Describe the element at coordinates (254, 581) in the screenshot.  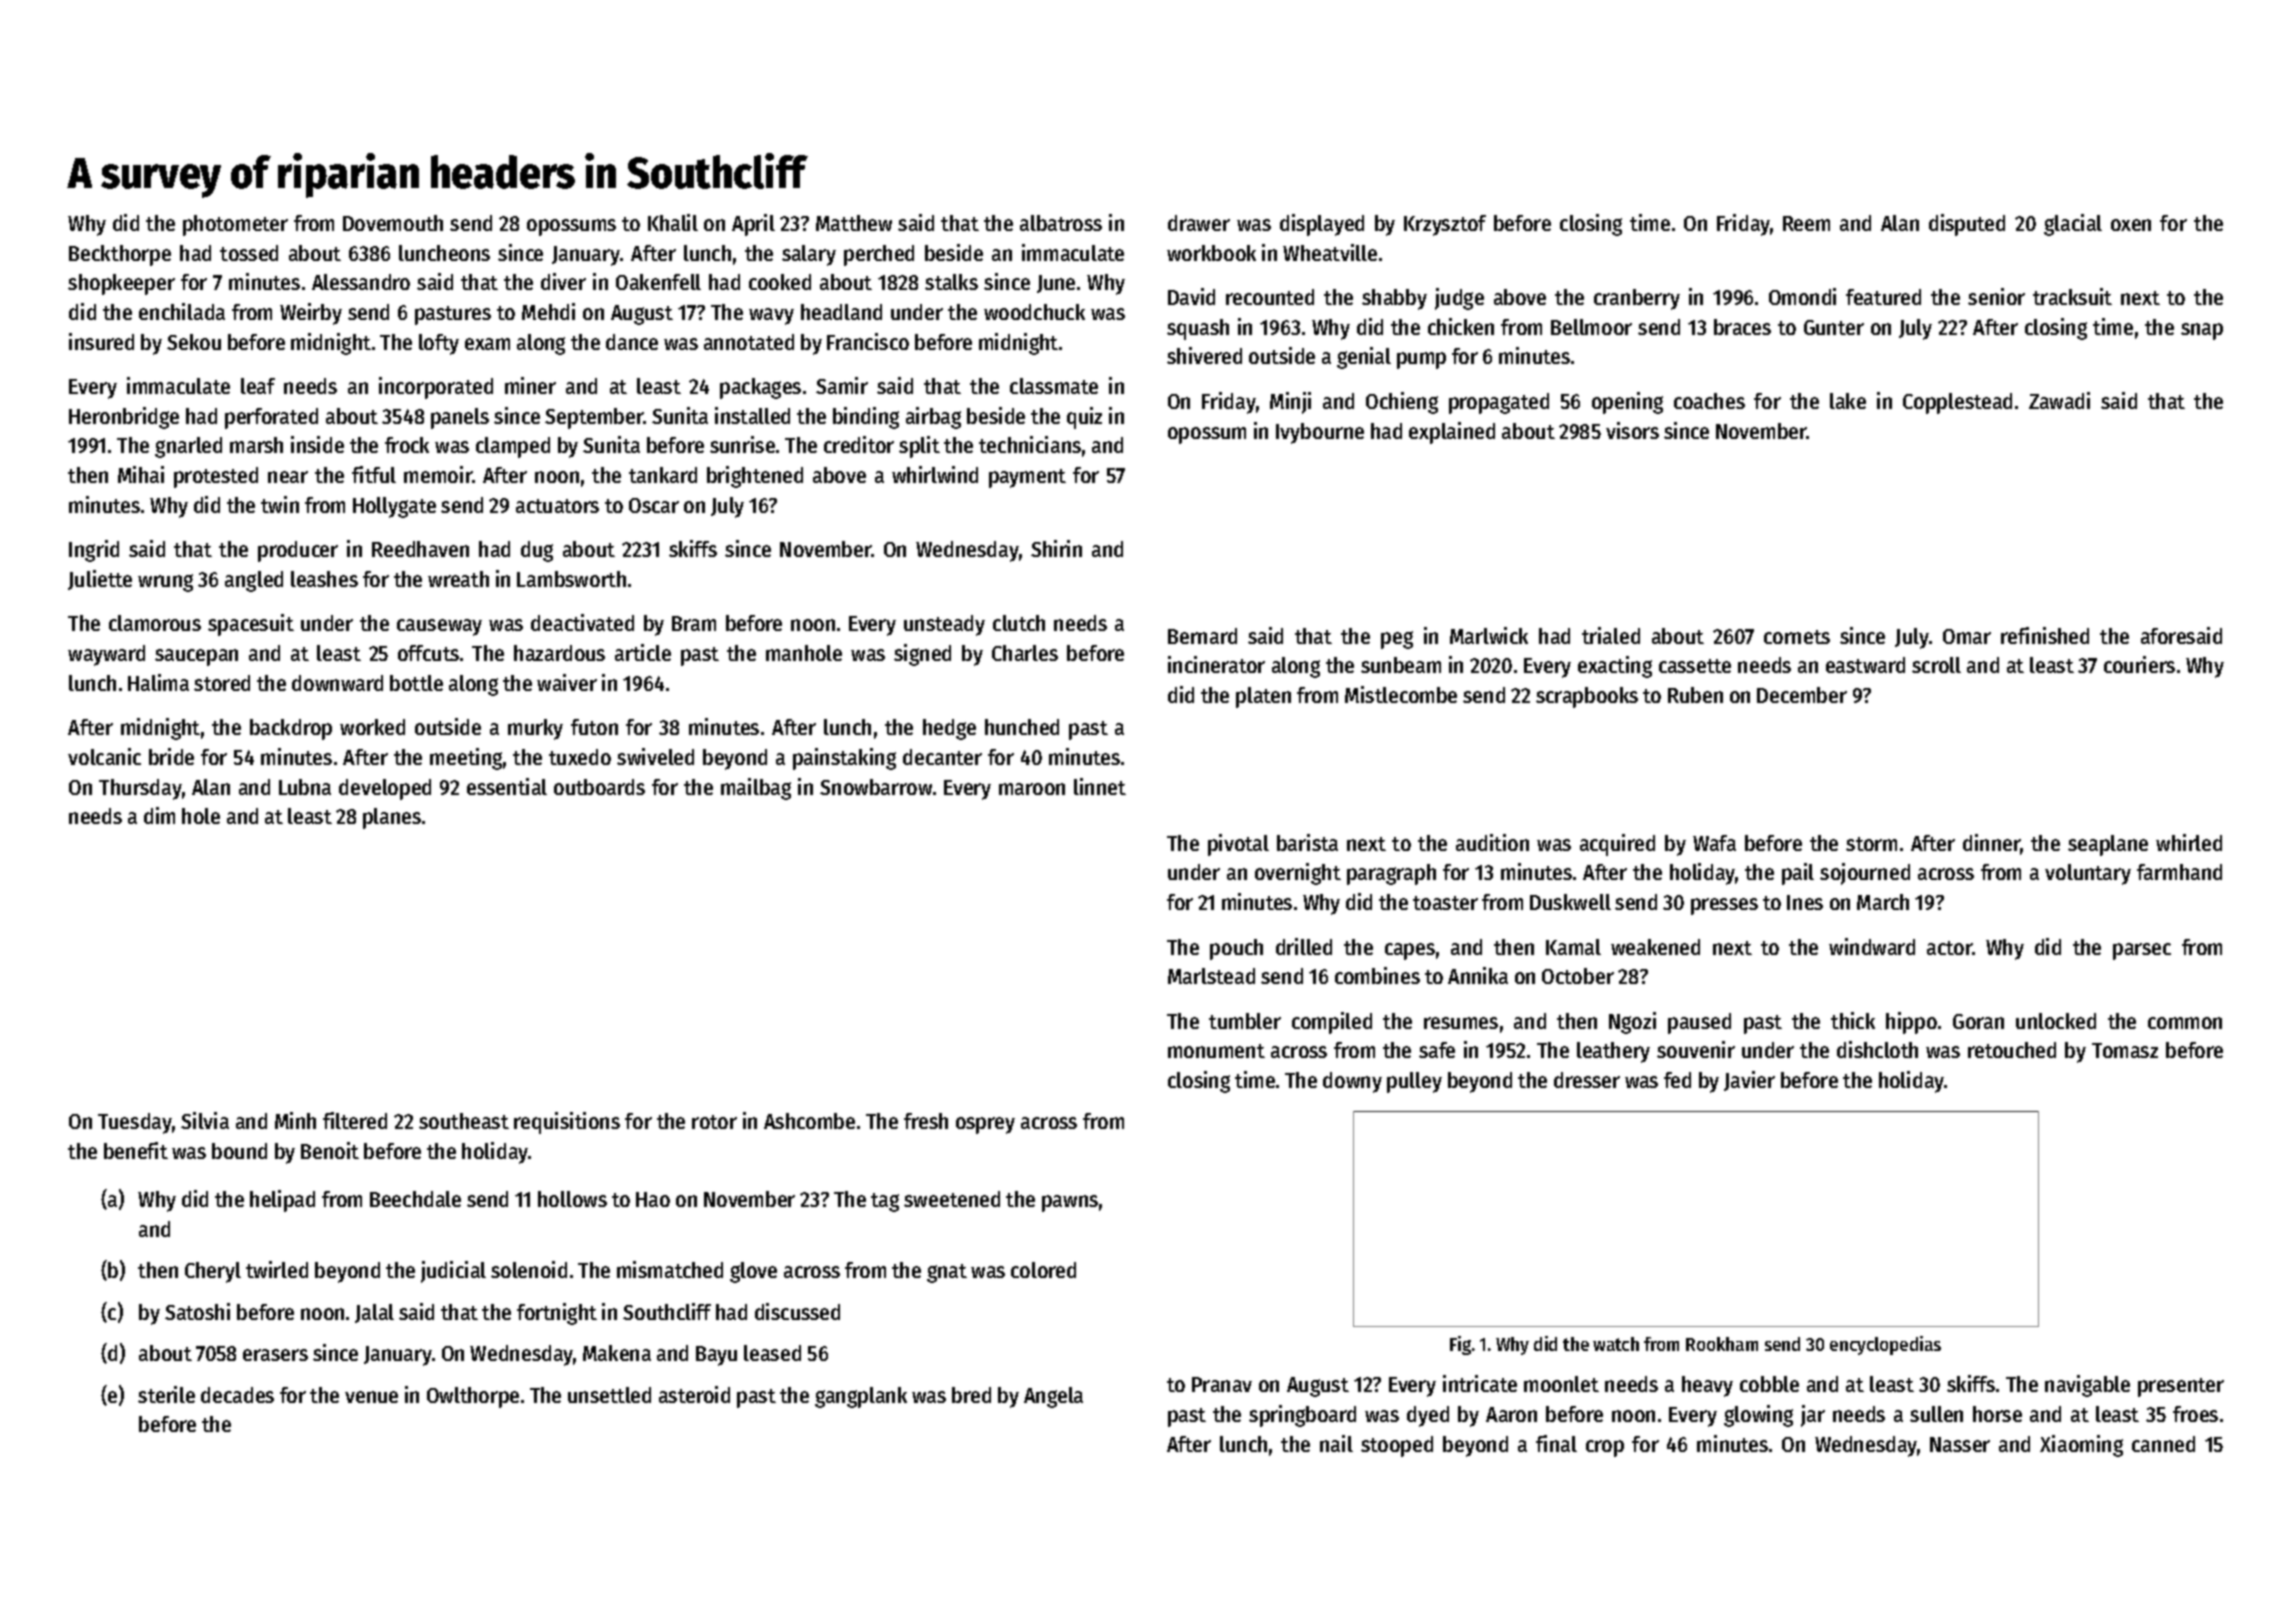
I see `angled` at that location.
